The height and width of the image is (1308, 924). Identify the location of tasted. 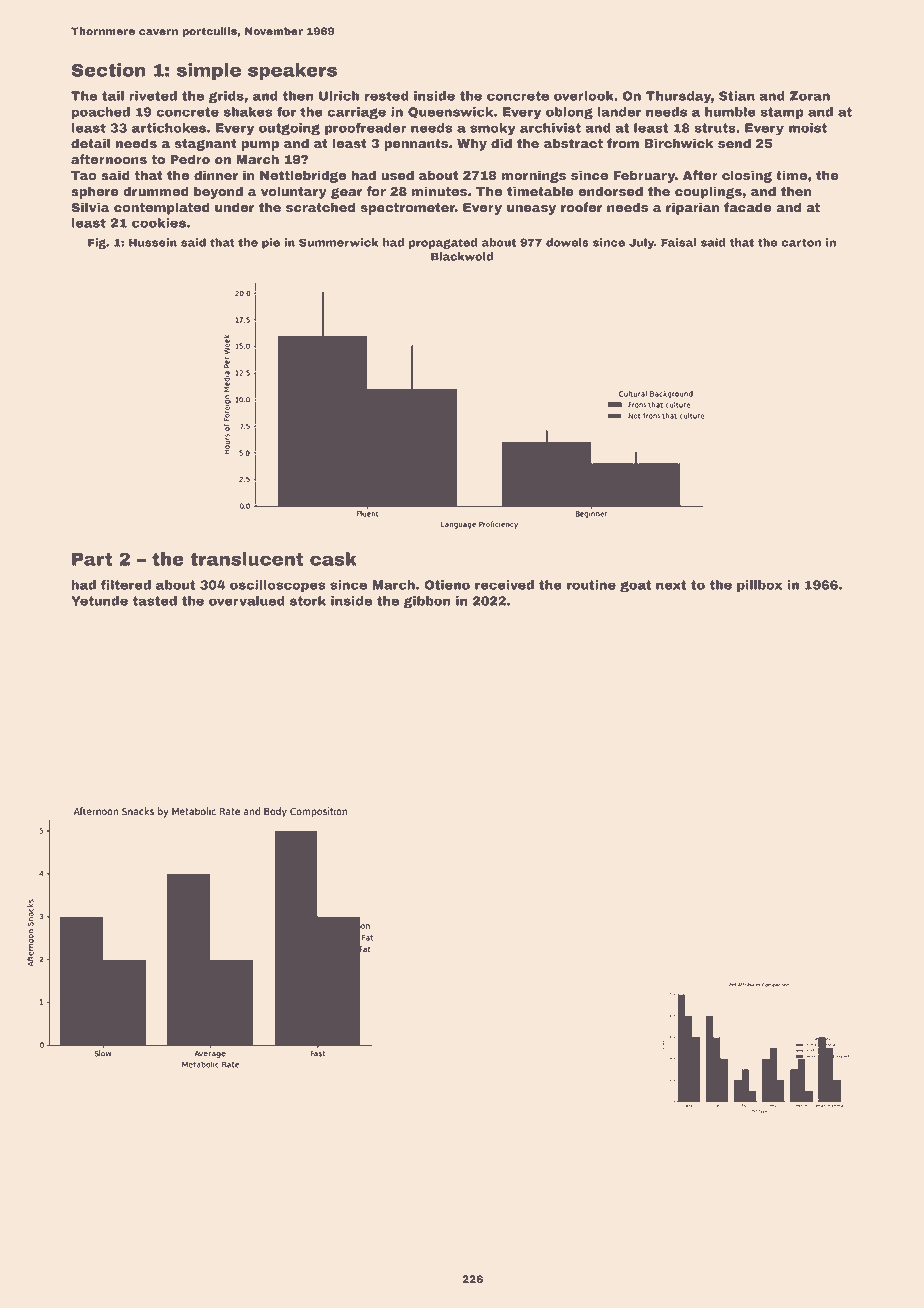
(155, 601).
